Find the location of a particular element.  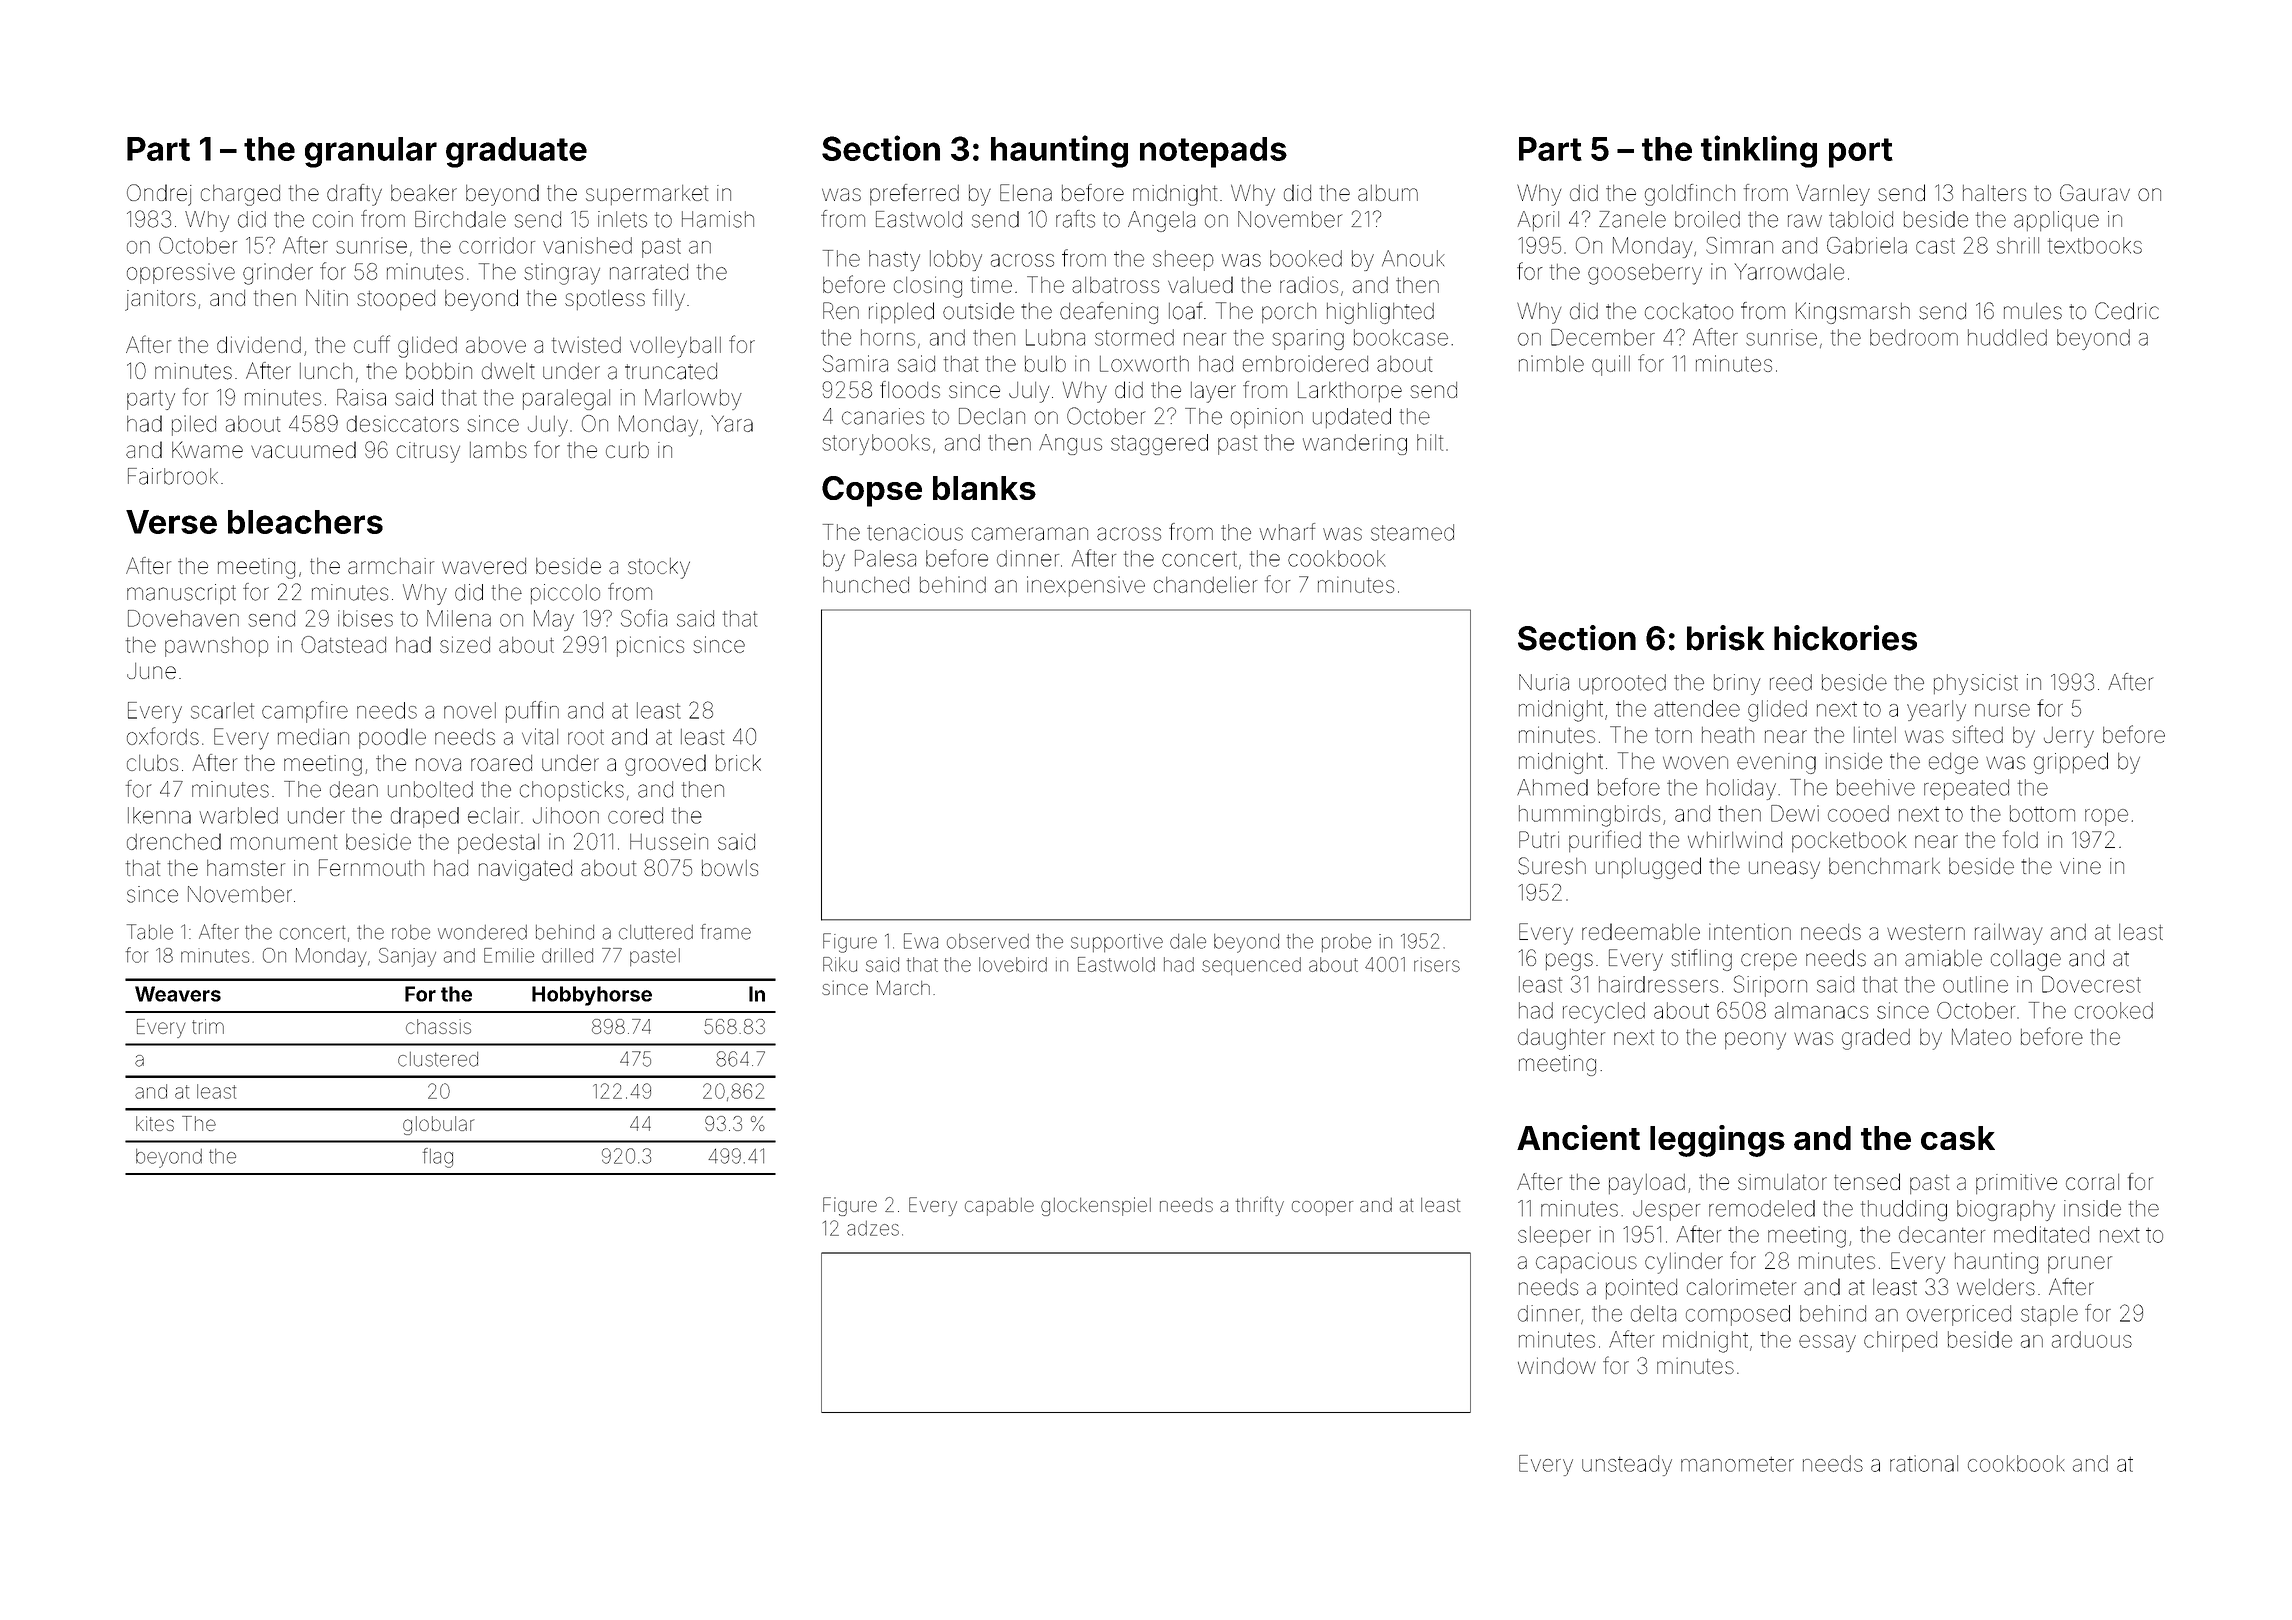

hickories is located at coordinates (1845, 638).
